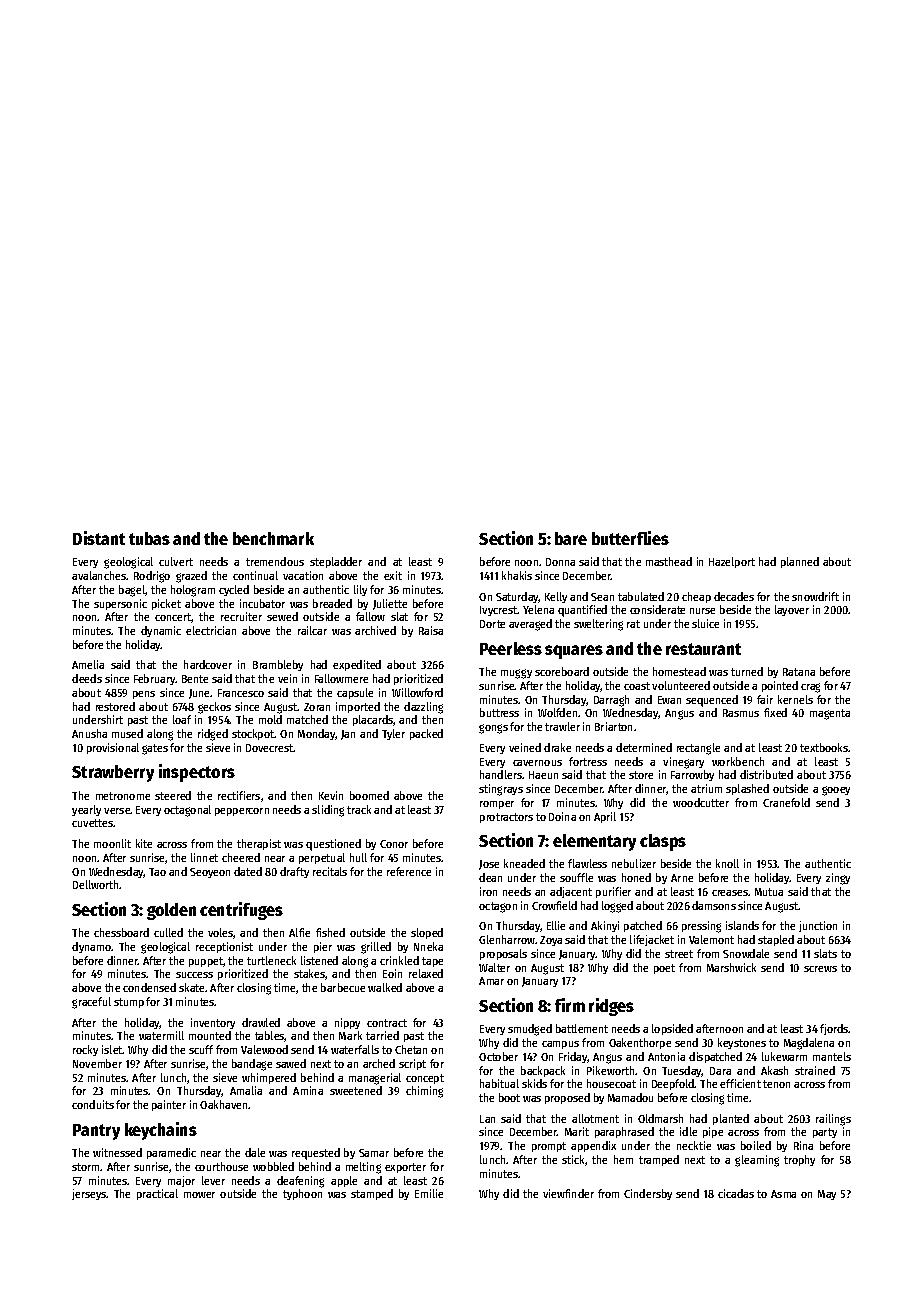  What do you see at coordinates (827, 1195) in the image?
I see `May` at bounding box center [827, 1195].
